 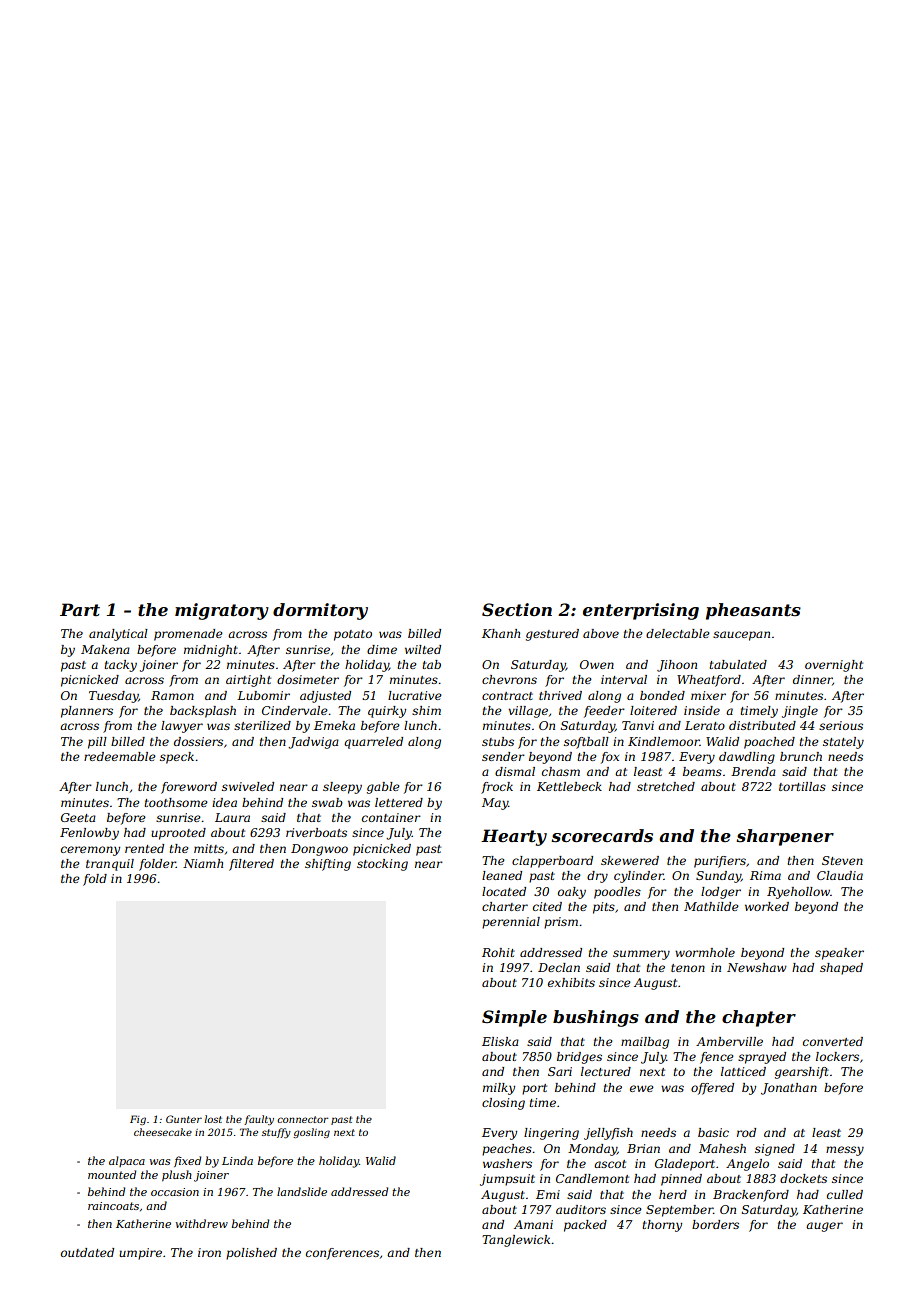 I want to click on peaches, so click(x=507, y=1150).
